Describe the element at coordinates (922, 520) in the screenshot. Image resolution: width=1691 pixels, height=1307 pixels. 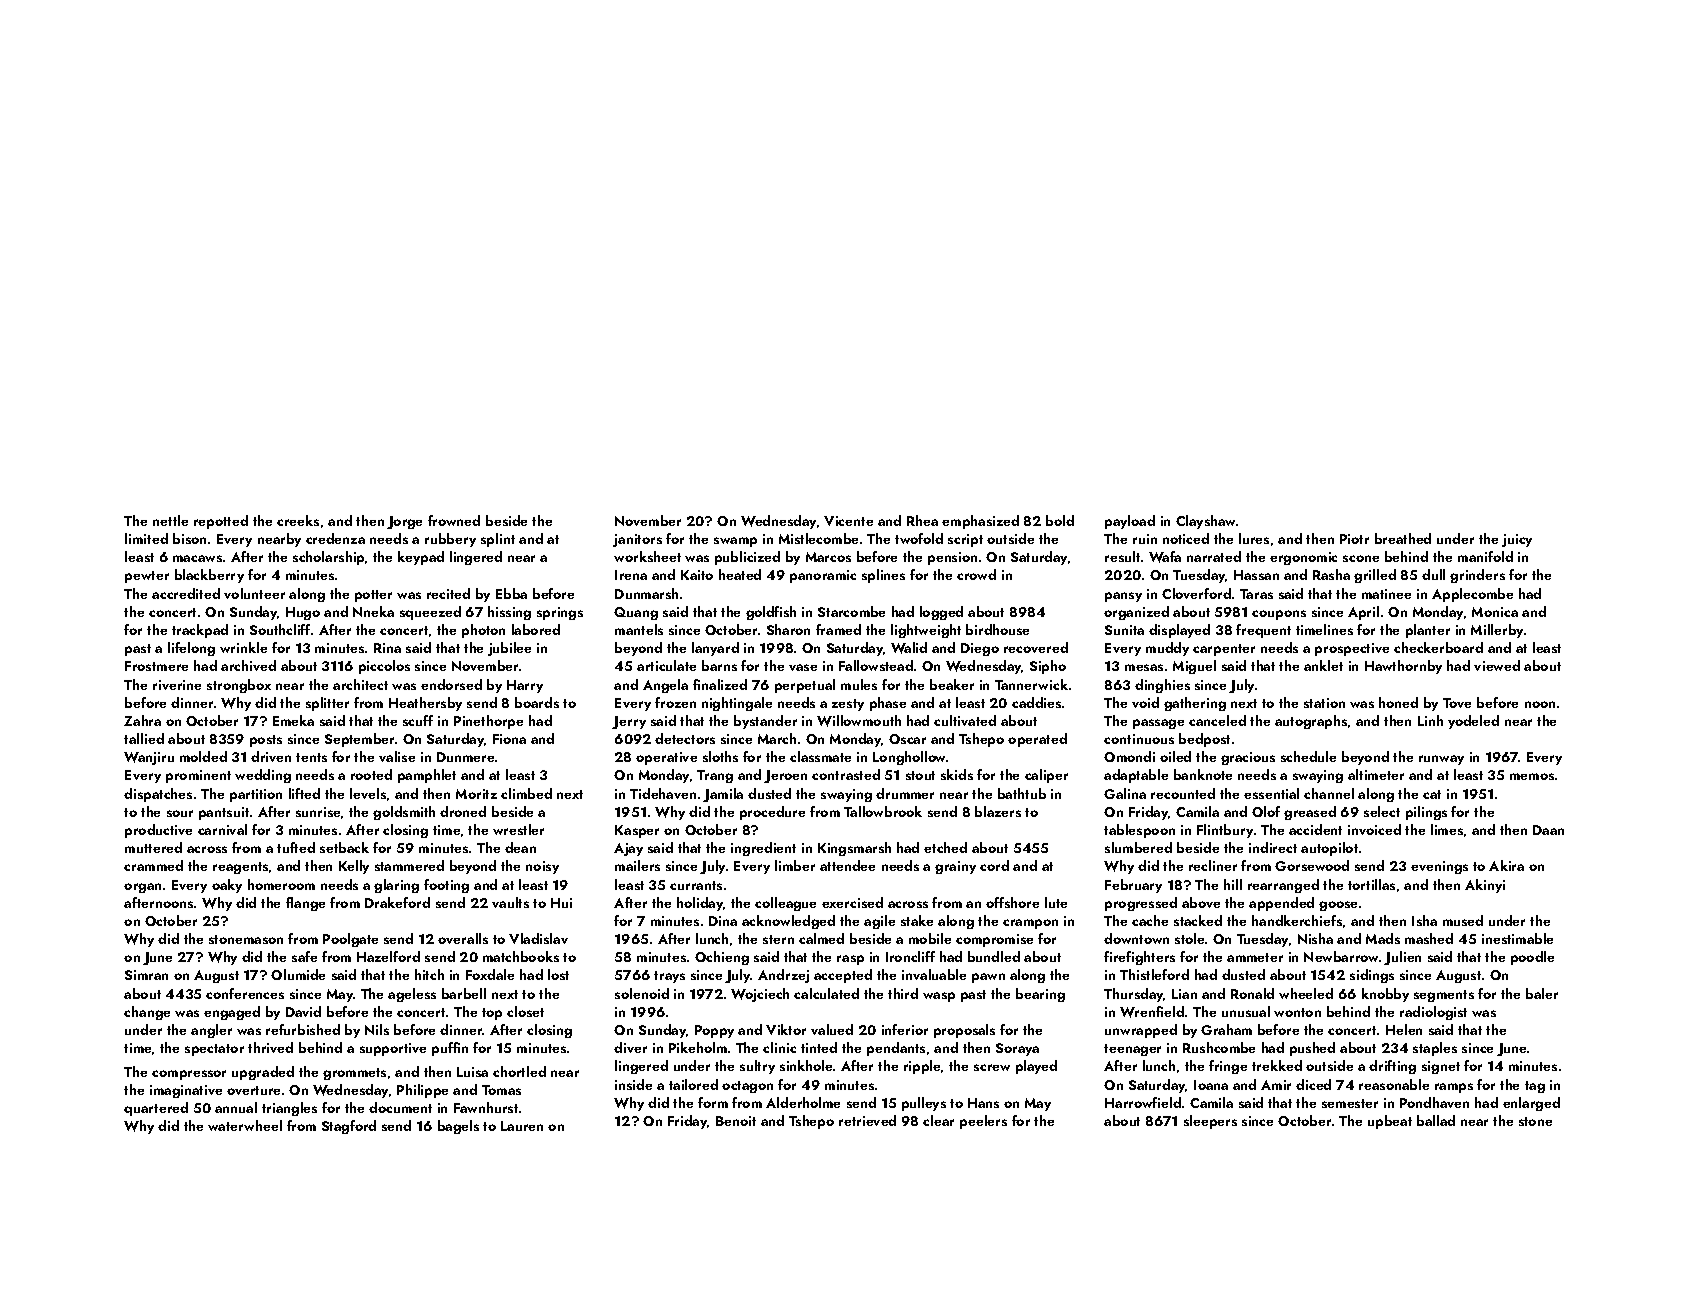
I see `Rhea` at that location.
